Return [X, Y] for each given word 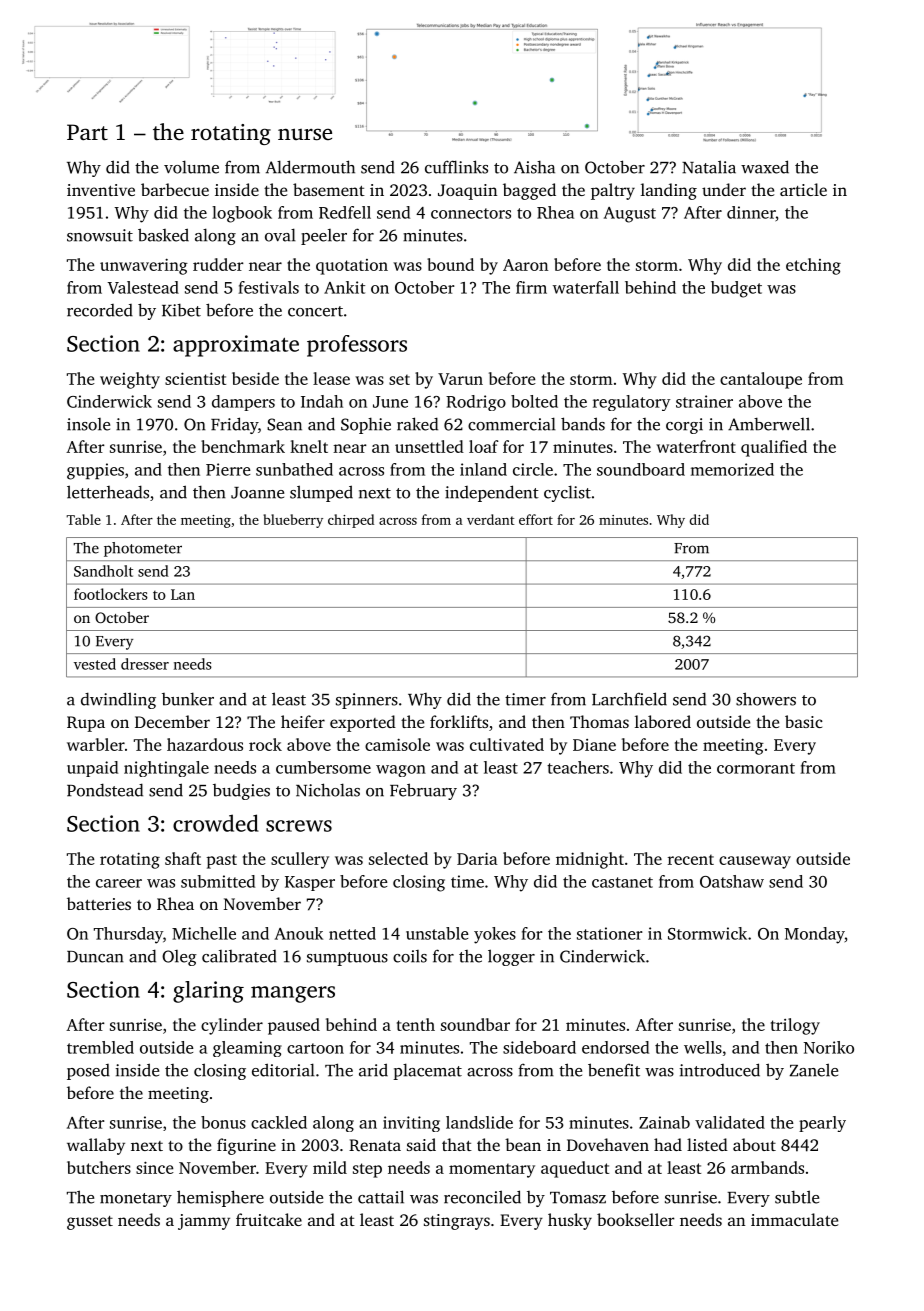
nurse [305, 134]
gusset [90, 1223]
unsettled [429, 446]
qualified [774, 448]
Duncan [95, 957]
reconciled [482, 1197]
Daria [477, 858]
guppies [95, 471]
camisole [397, 744]
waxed [765, 167]
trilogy [795, 1026]
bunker [188, 699]
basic [804, 721]
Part [87, 132]
